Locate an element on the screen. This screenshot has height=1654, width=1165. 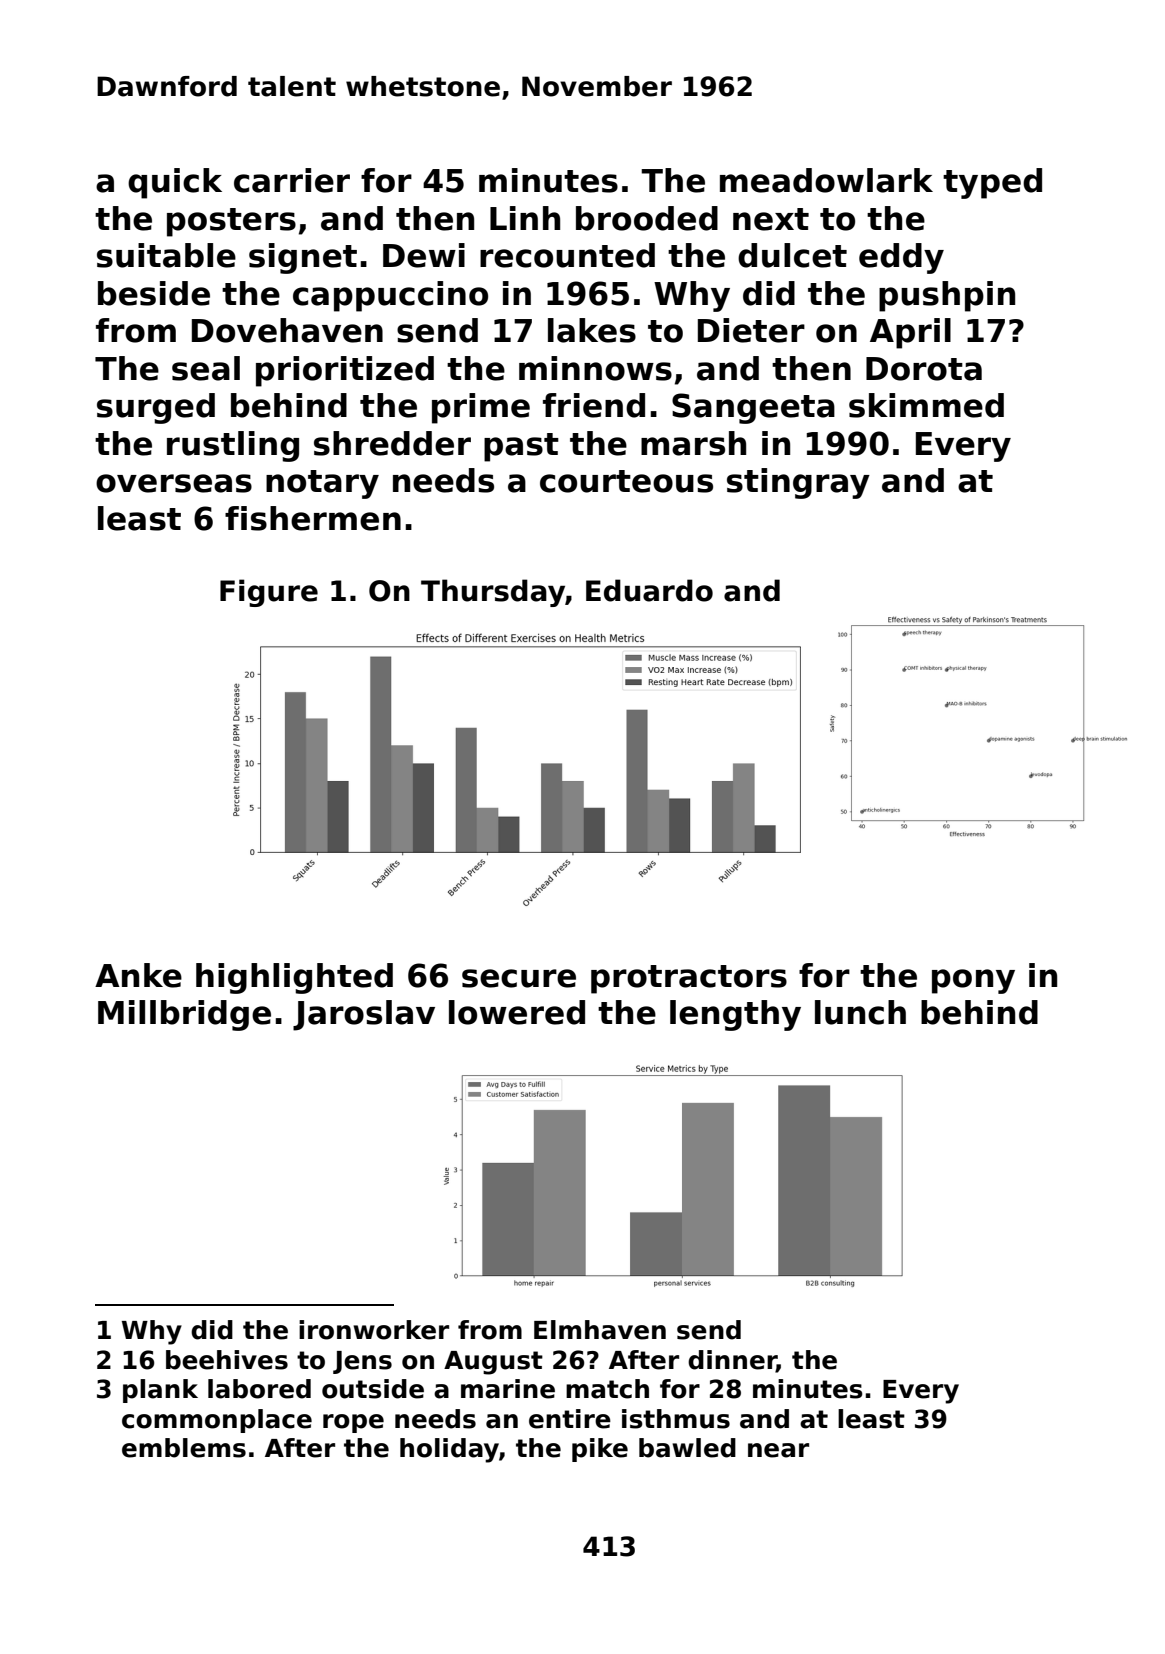
lunch is located at coordinates (860, 1012).
